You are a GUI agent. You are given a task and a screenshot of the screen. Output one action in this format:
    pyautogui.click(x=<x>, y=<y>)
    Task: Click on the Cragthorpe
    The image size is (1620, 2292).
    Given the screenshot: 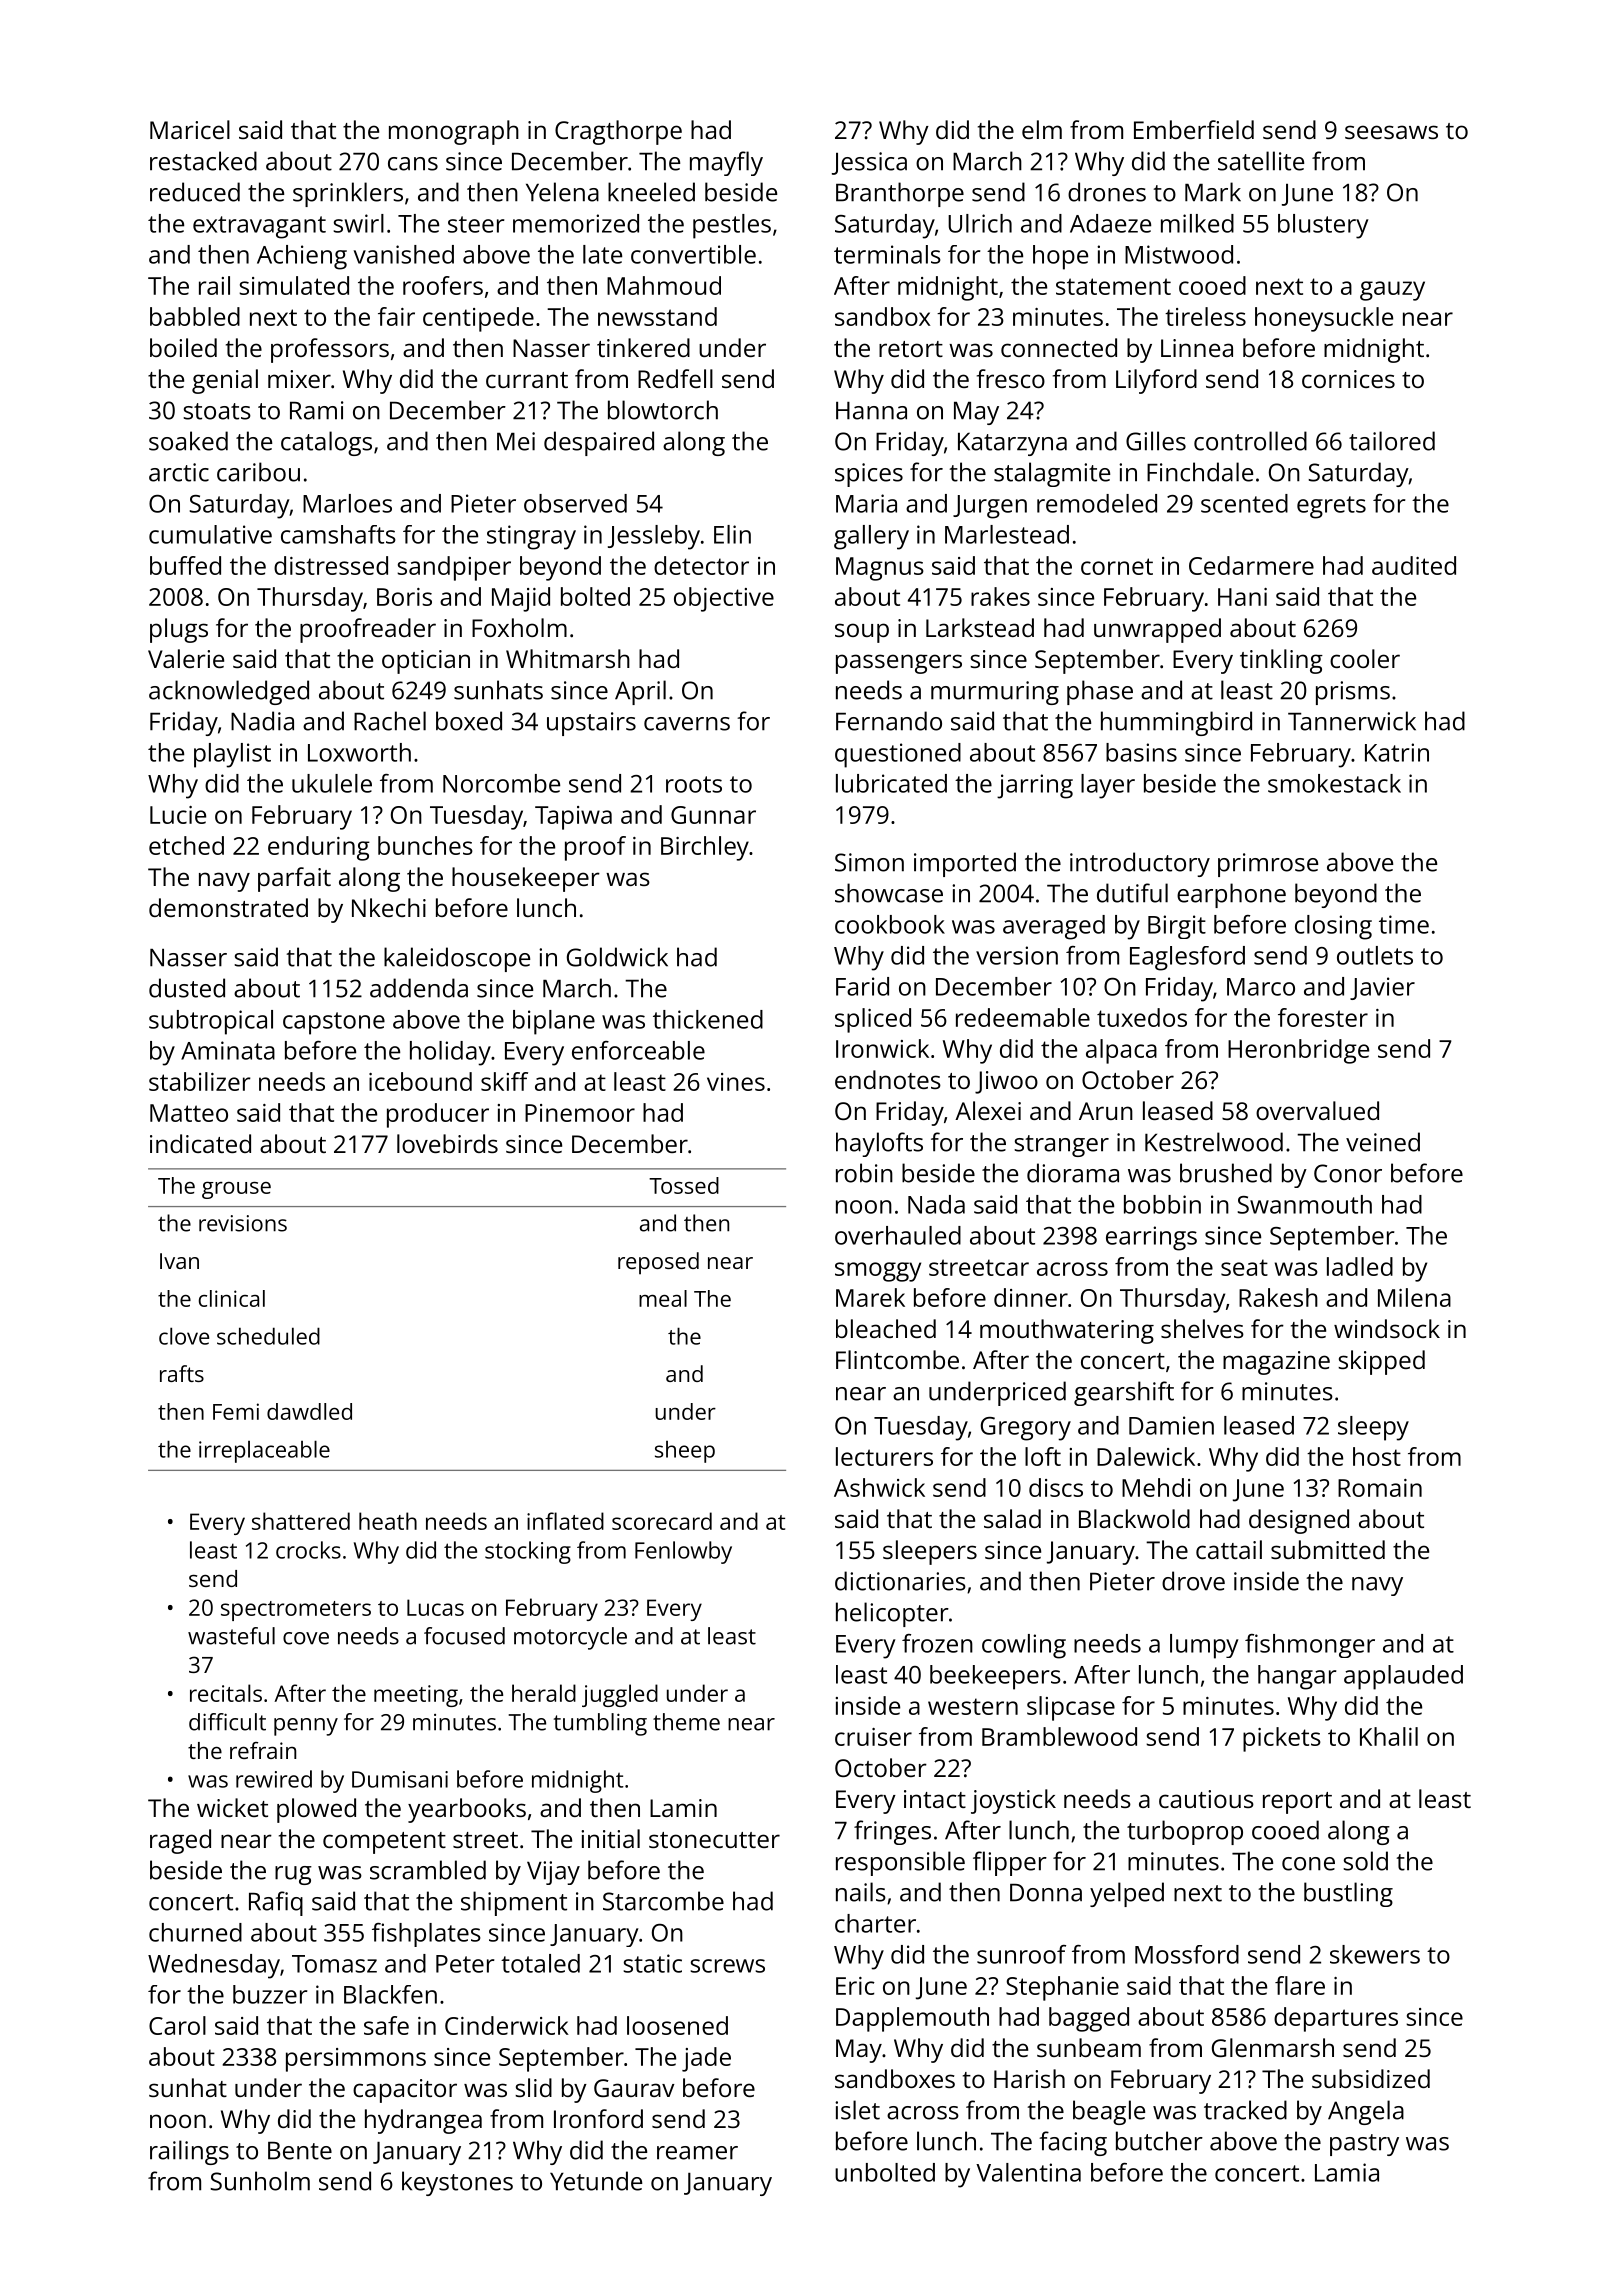 What is the action you would take?
    pyautogui.click(x=618, y=132)
